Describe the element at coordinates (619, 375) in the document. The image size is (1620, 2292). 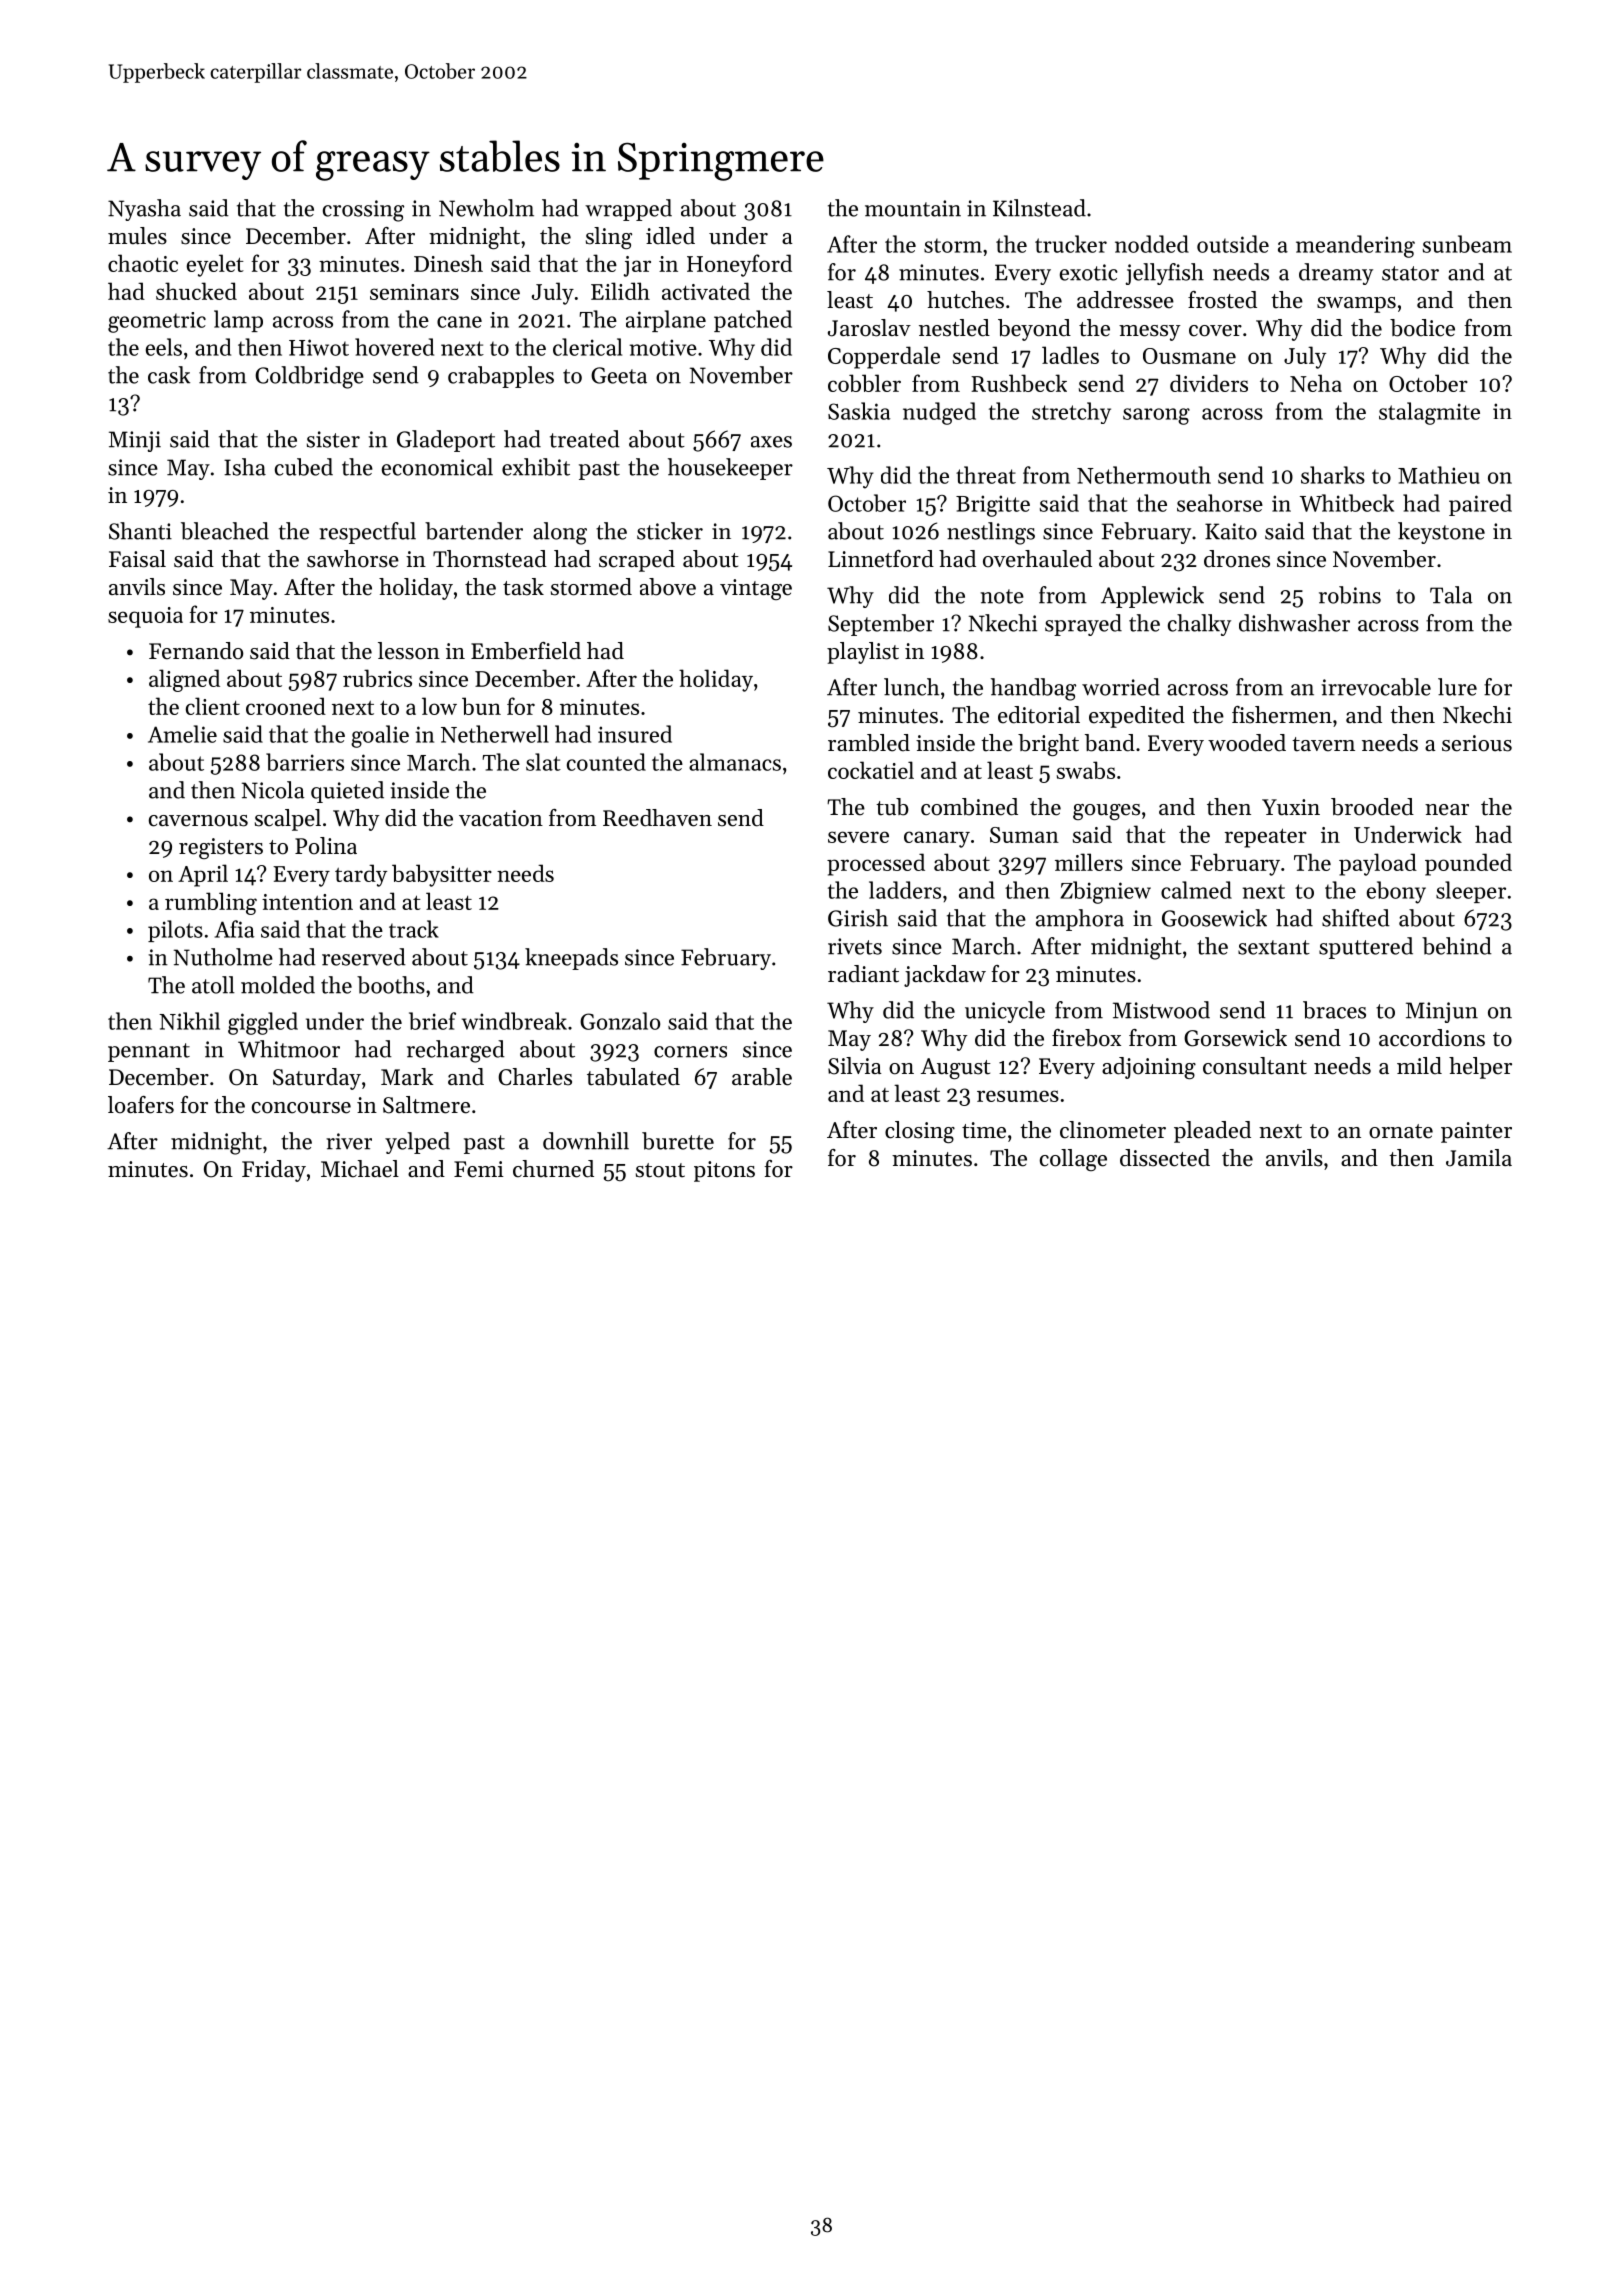
I see `Geeta` at that location.
